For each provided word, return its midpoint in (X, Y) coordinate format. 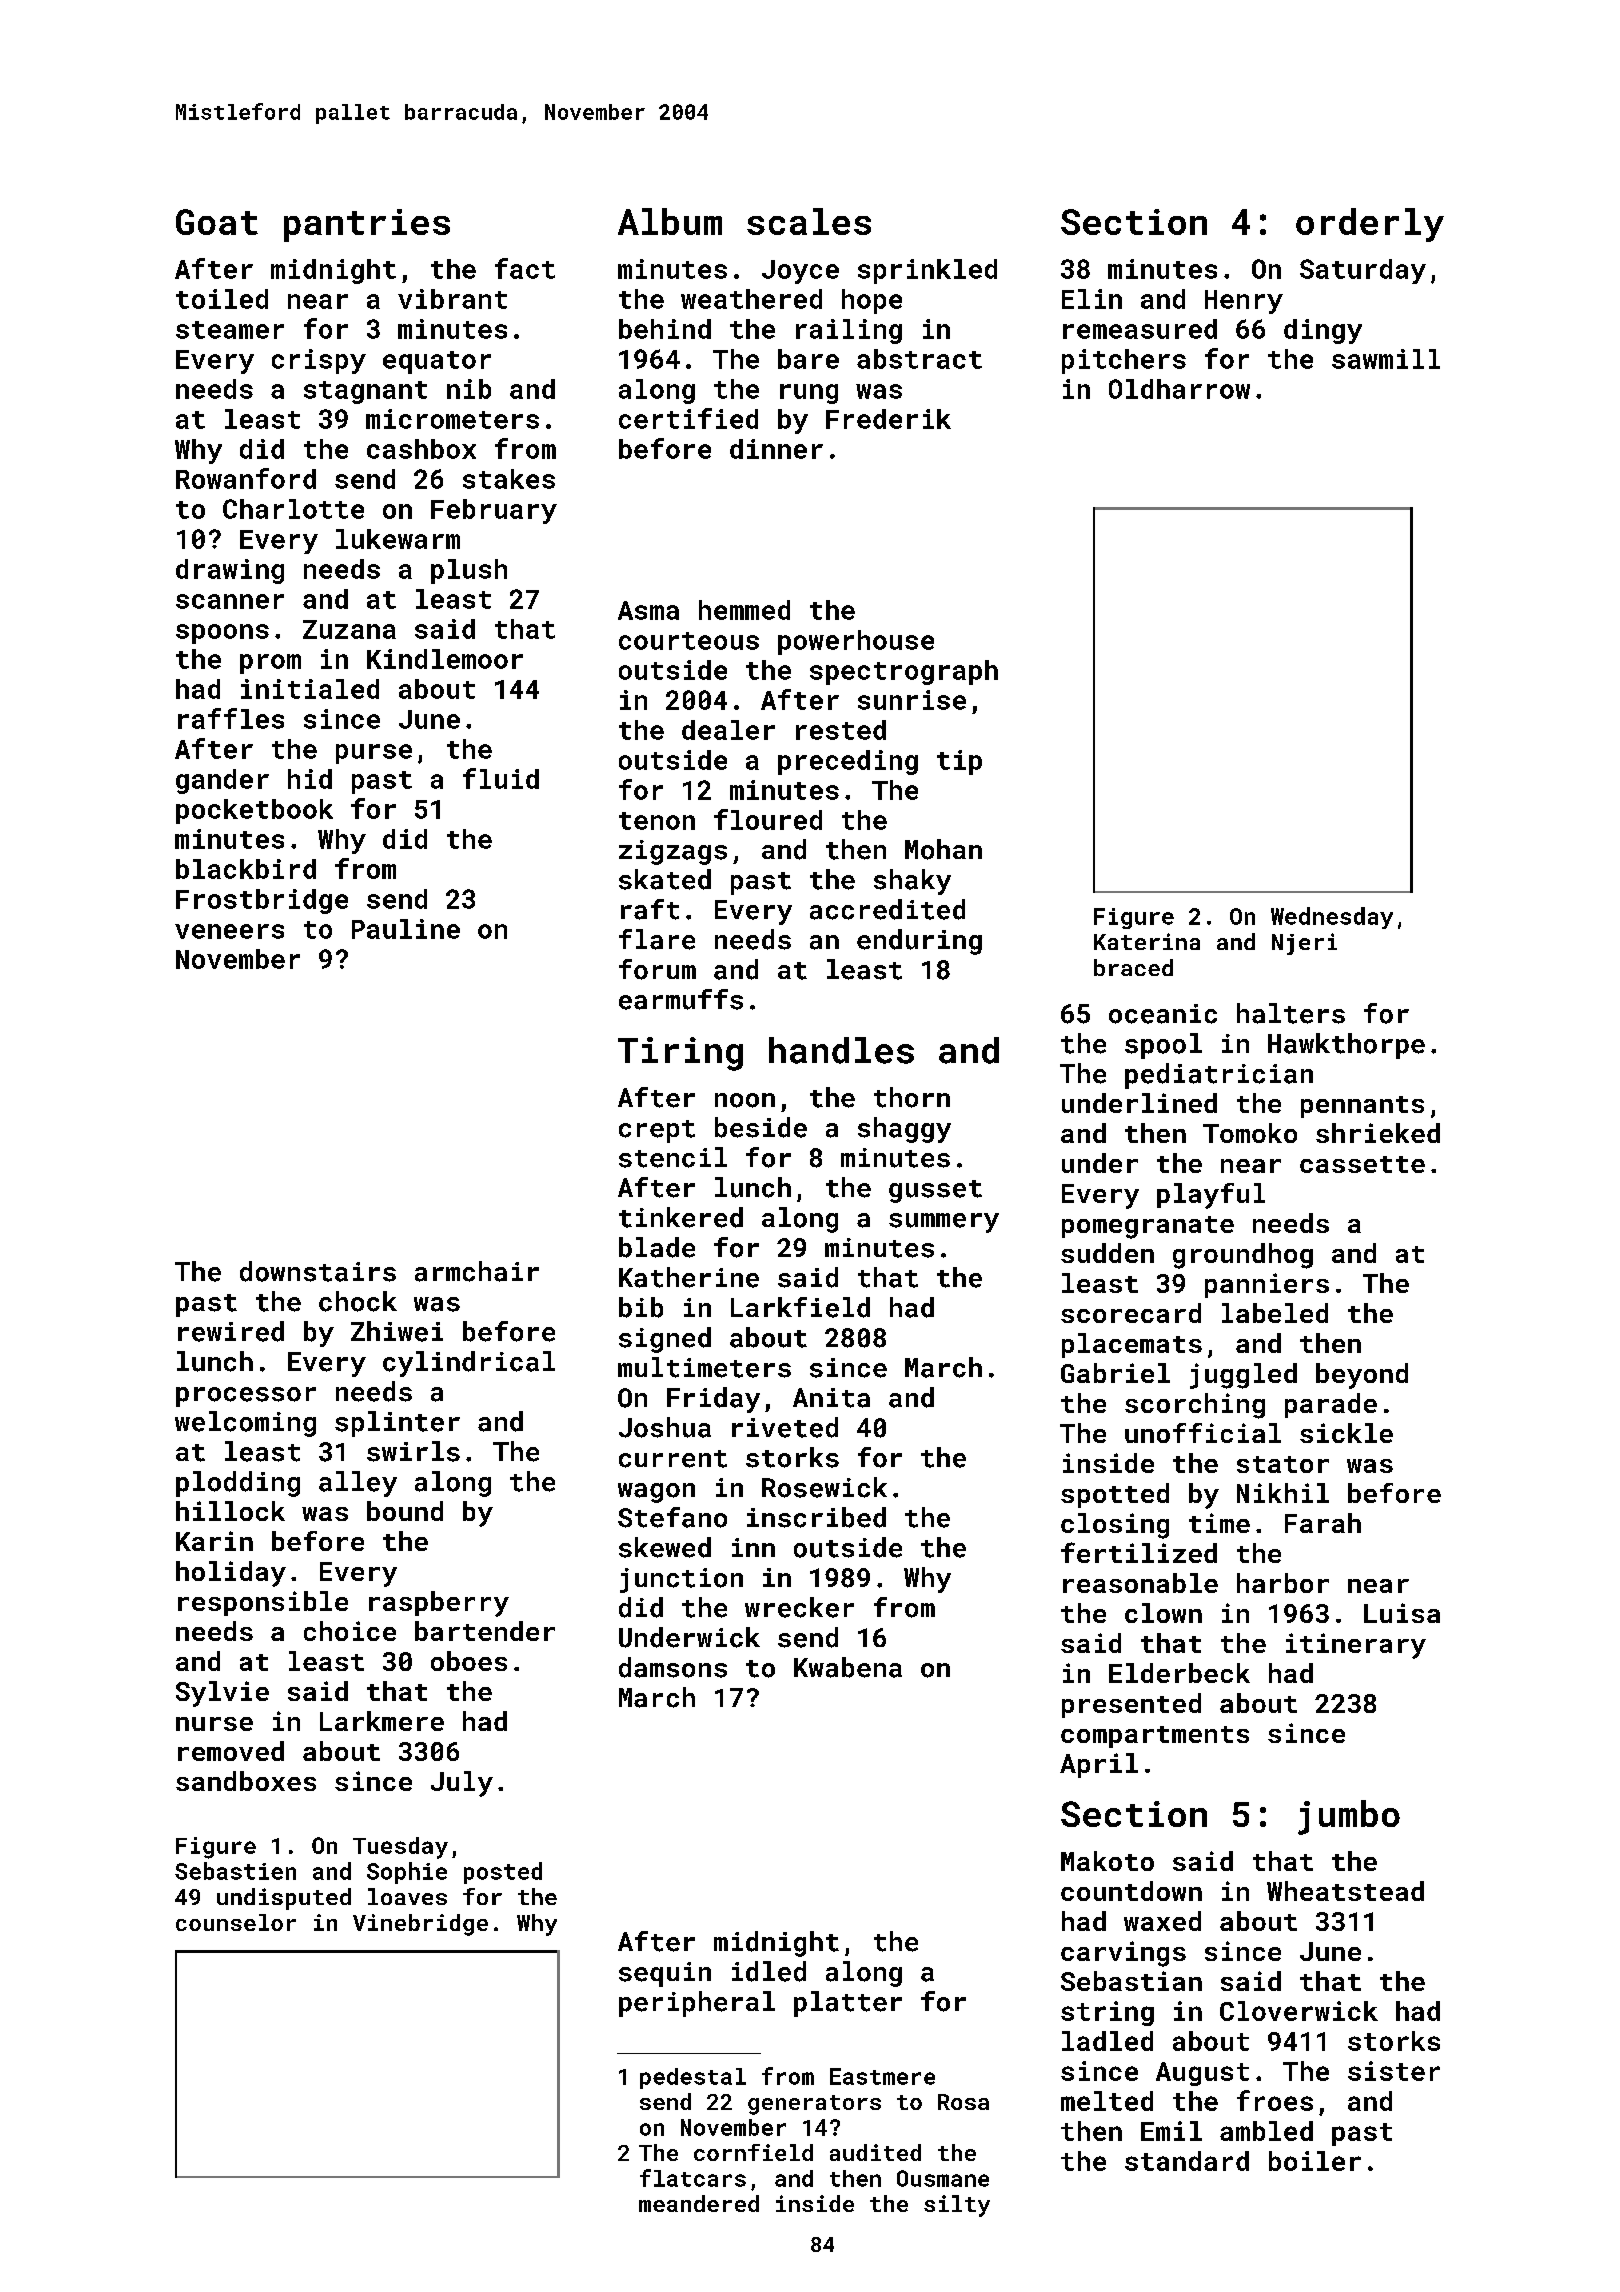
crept (657, 1131)
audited (875, 2152)
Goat (217, 222)
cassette (1362, 1164)
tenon (657, 821)
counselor (236, 1922)
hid (310, 779)
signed (665, 1340)
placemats (1132, 1345)
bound (405, 1511)
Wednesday (1332, 918)
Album (670, 221)
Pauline (406, 929)
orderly (1370, 225)
